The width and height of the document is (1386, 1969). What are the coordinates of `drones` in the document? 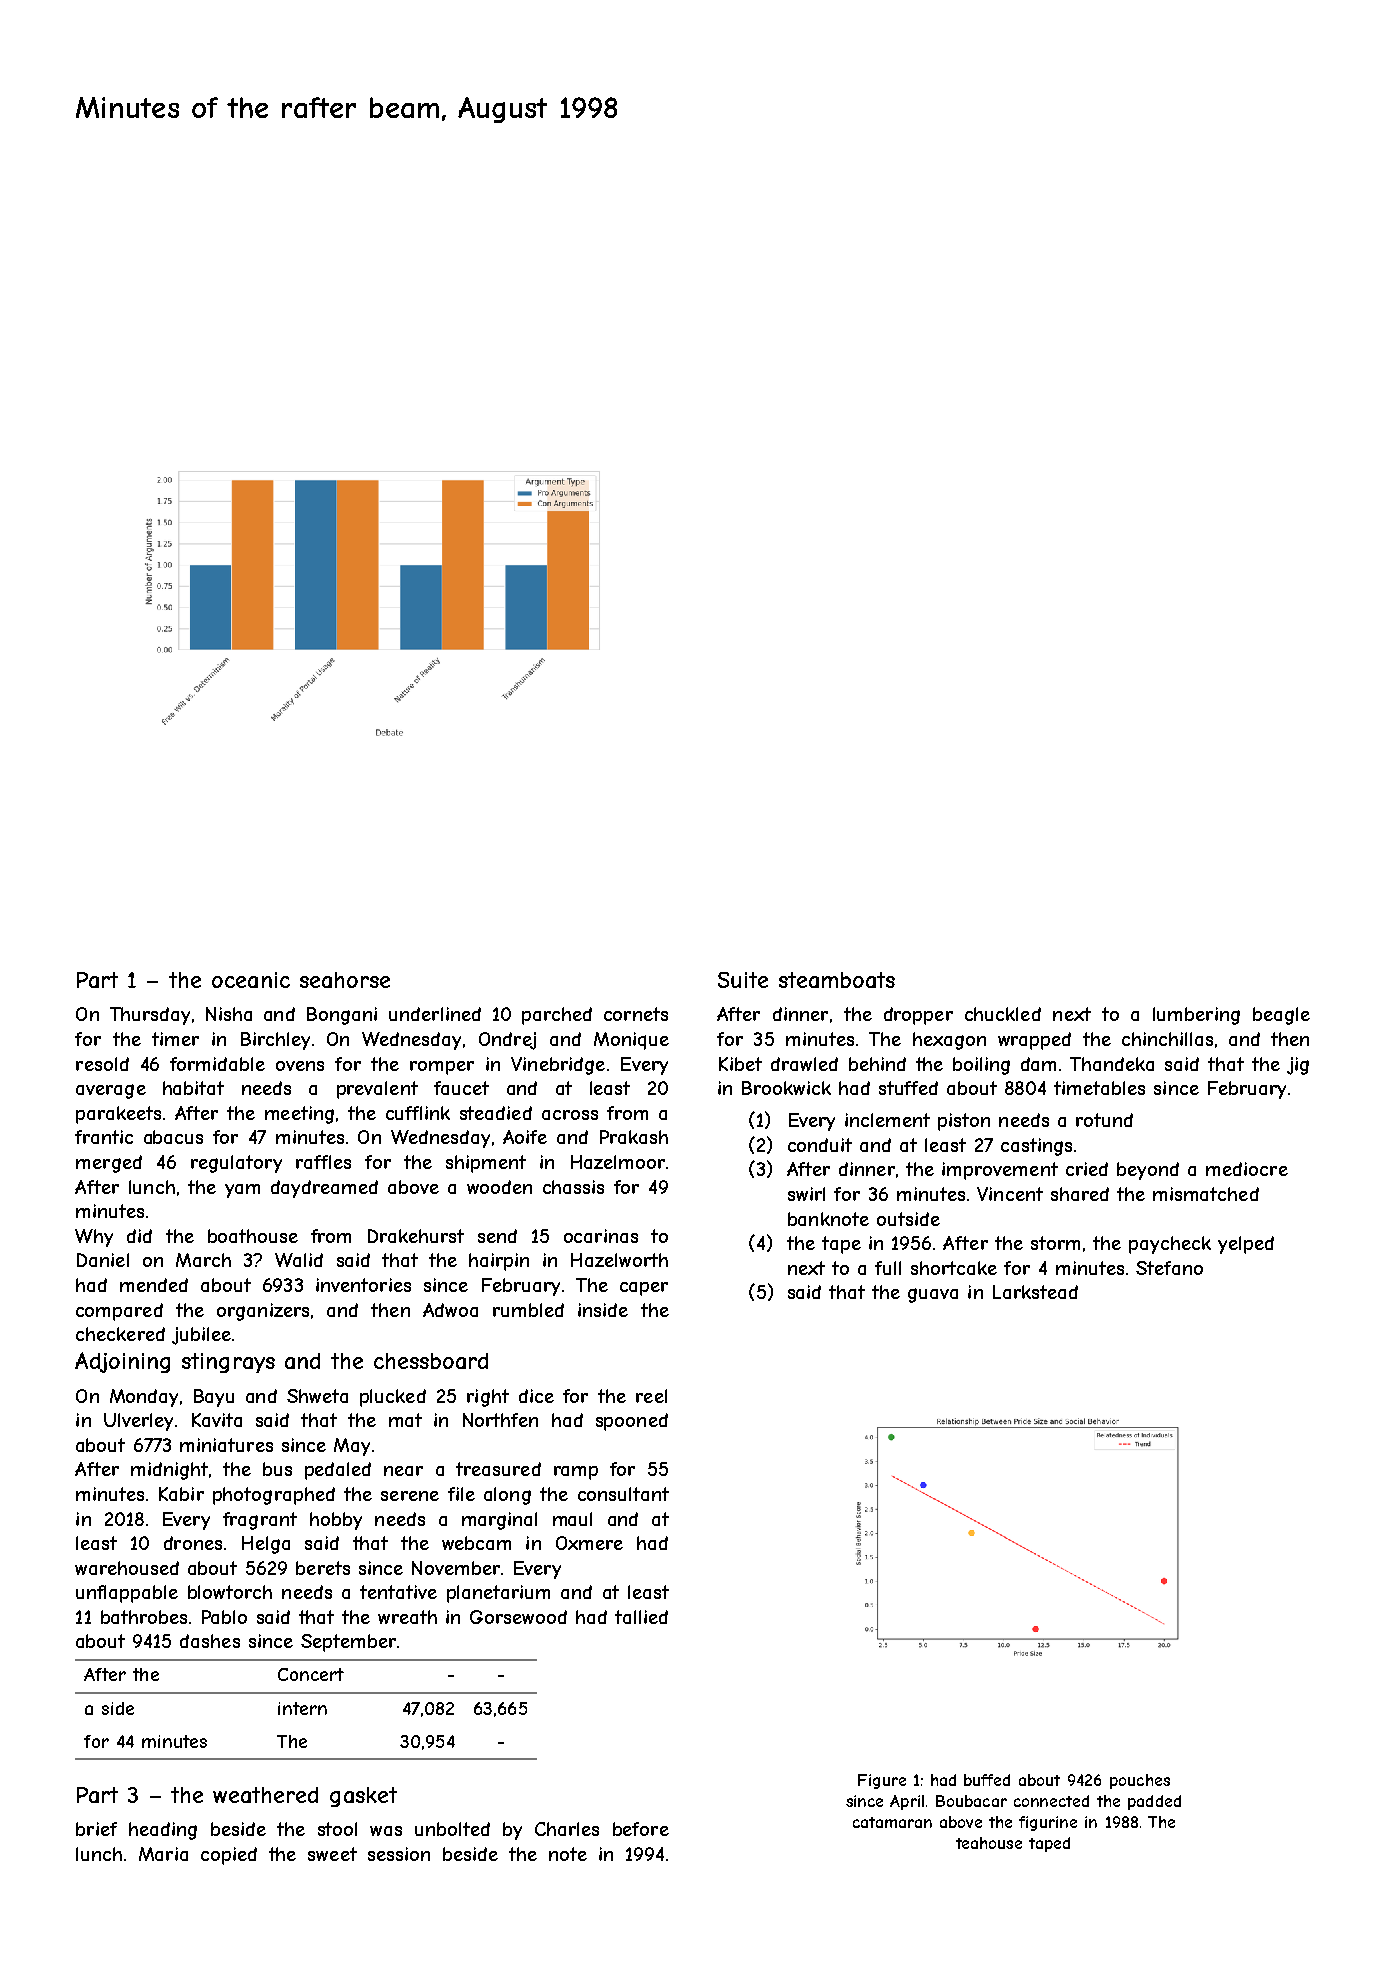 It's located at (193, 1543).
